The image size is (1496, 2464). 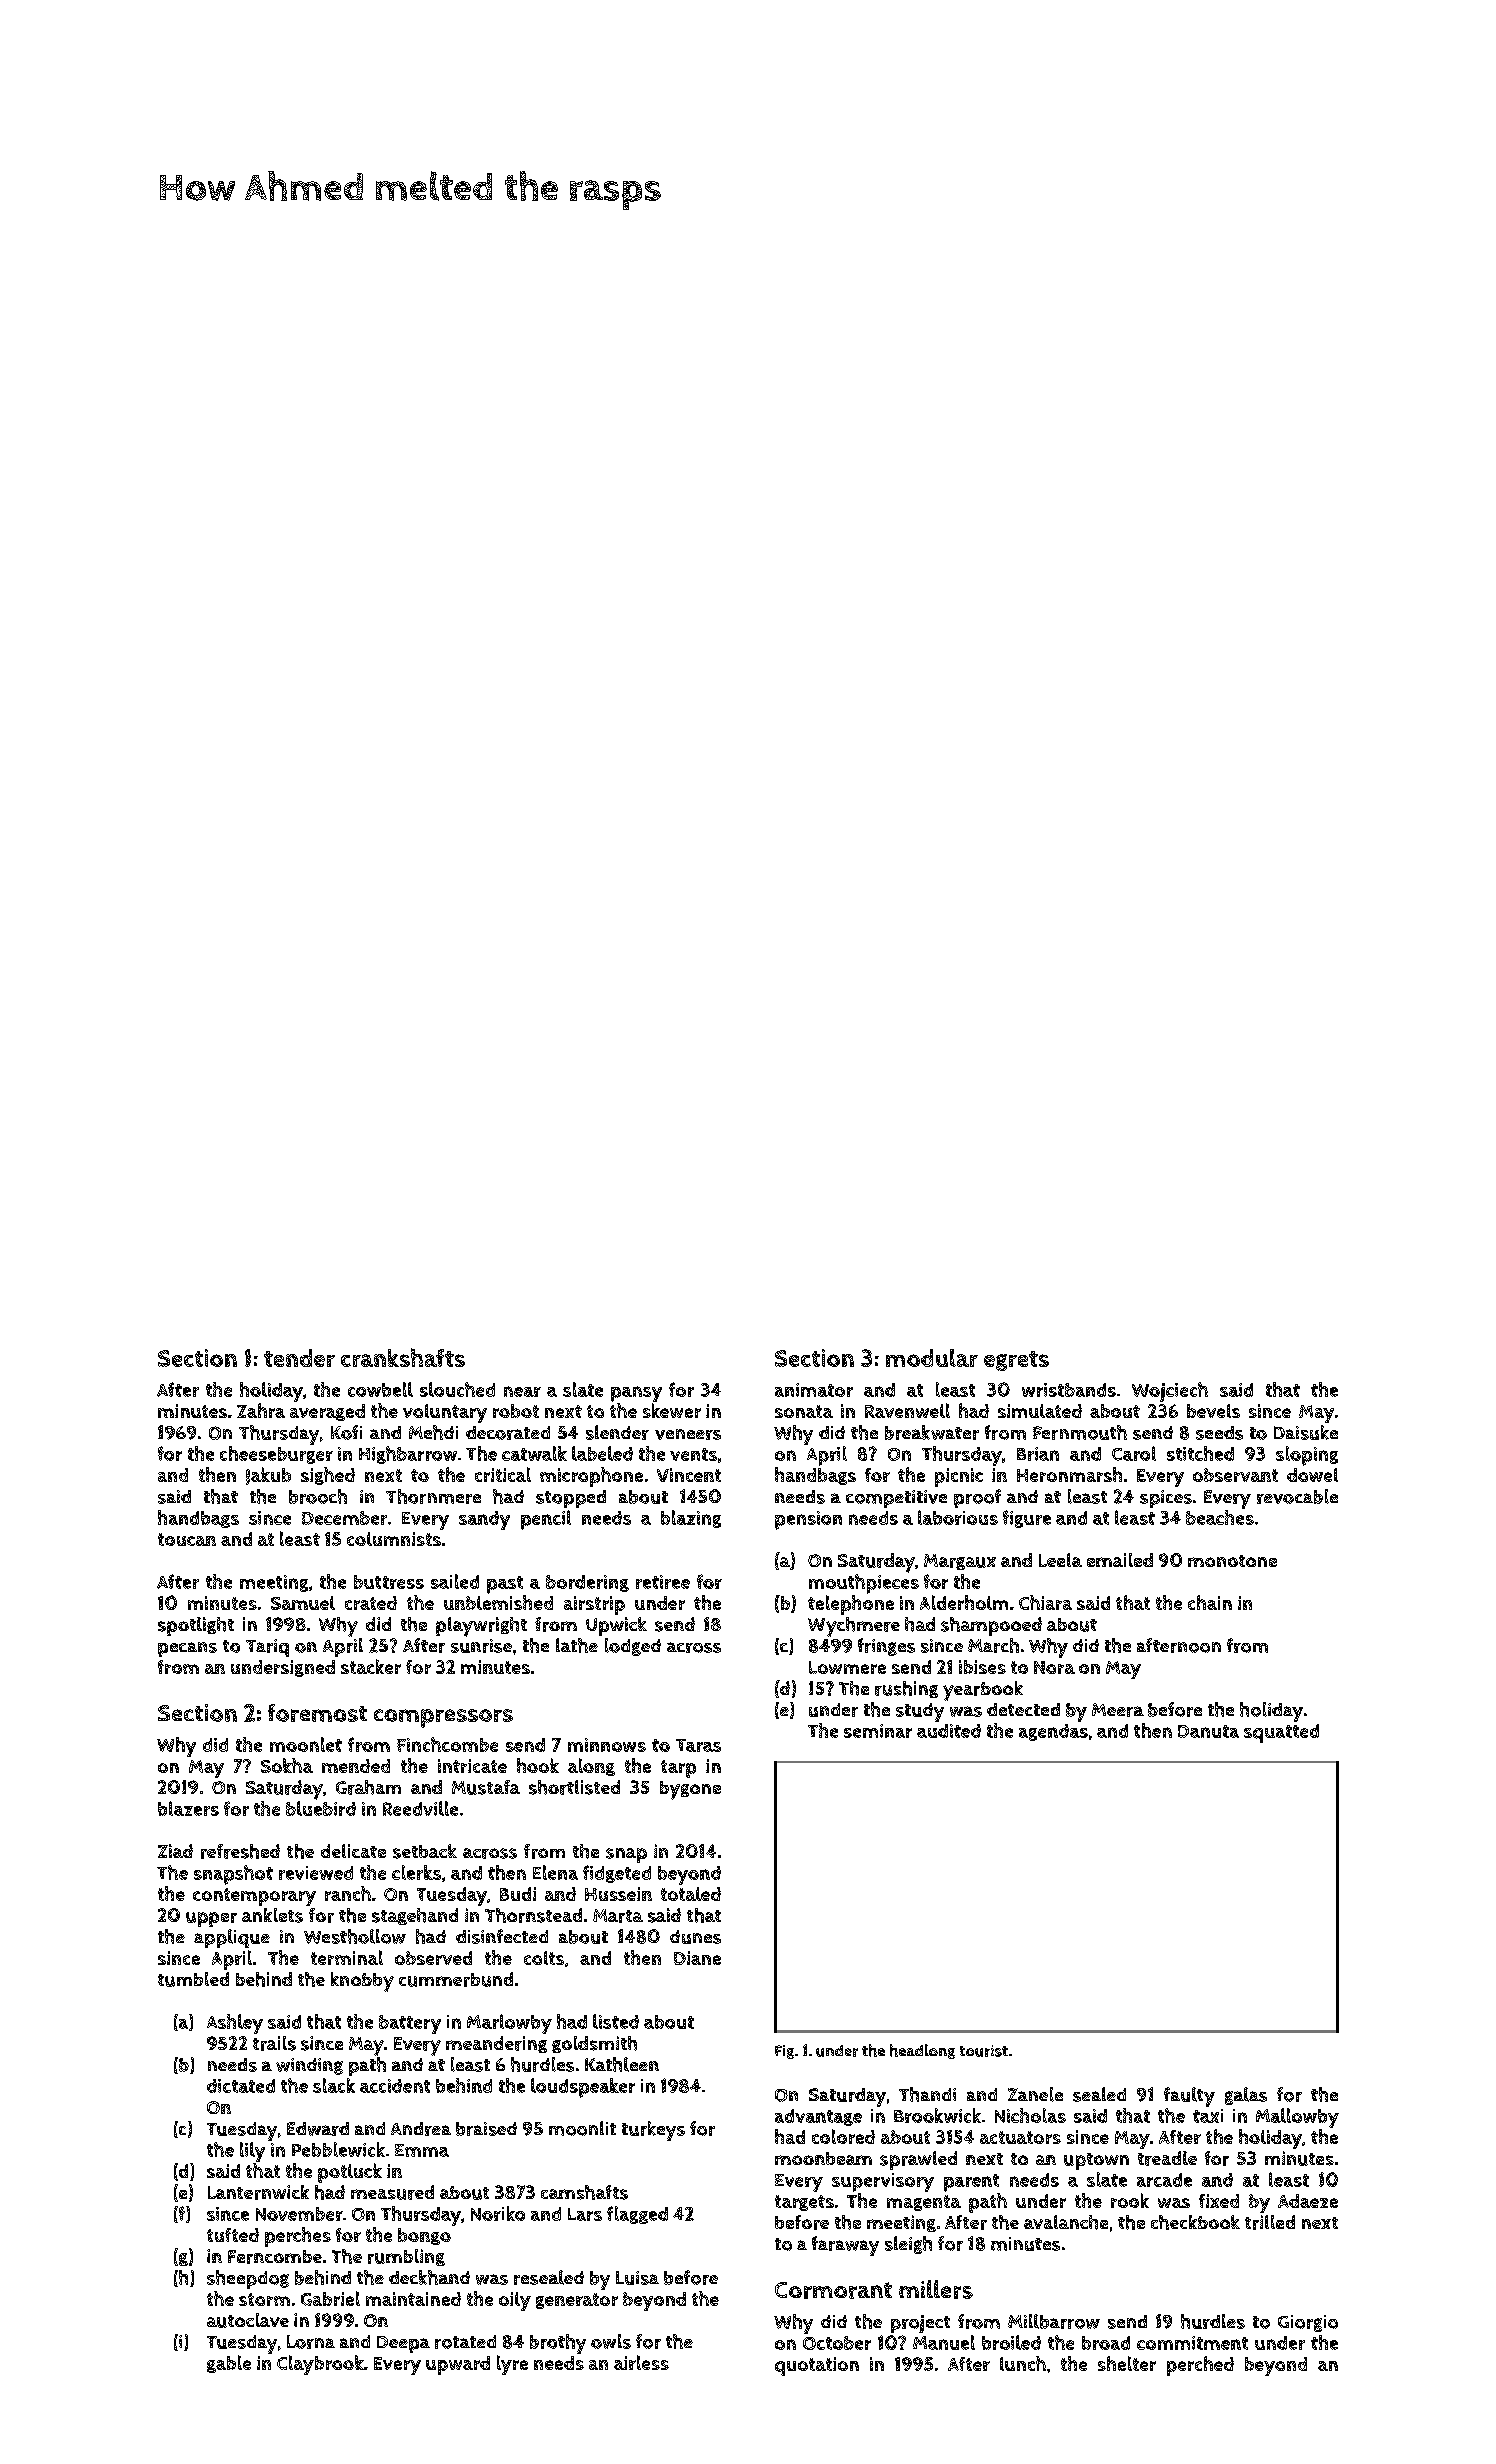 What do you see at coordinates (1016, 1361) in the screenshot?
I see `egrets` at bounding box center [1016, 1361].
